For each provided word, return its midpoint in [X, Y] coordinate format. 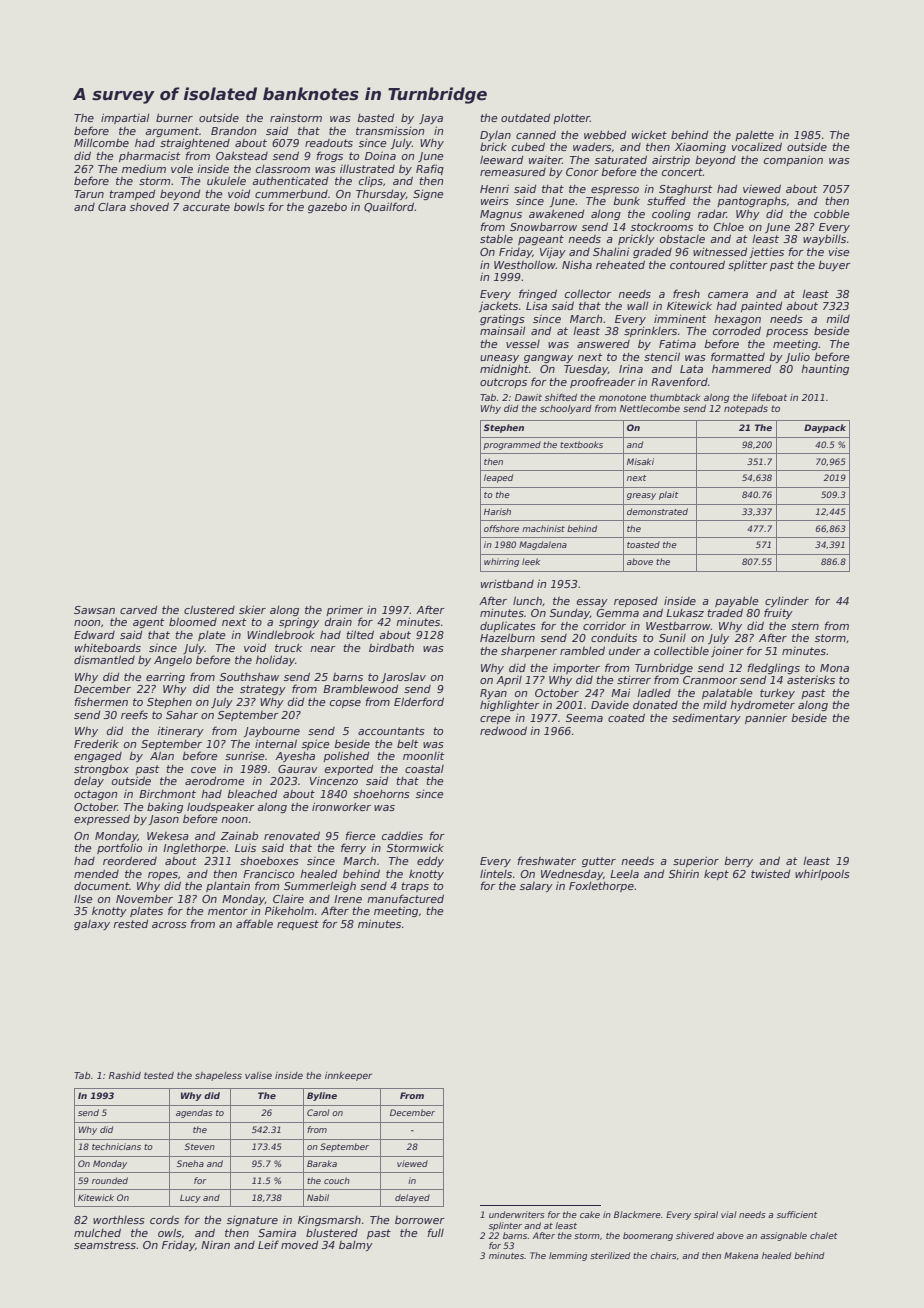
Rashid [125, 1075]
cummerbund [291, 193]
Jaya [431, 119]
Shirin [684, 874]
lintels [496, 873]
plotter [571, 119]
